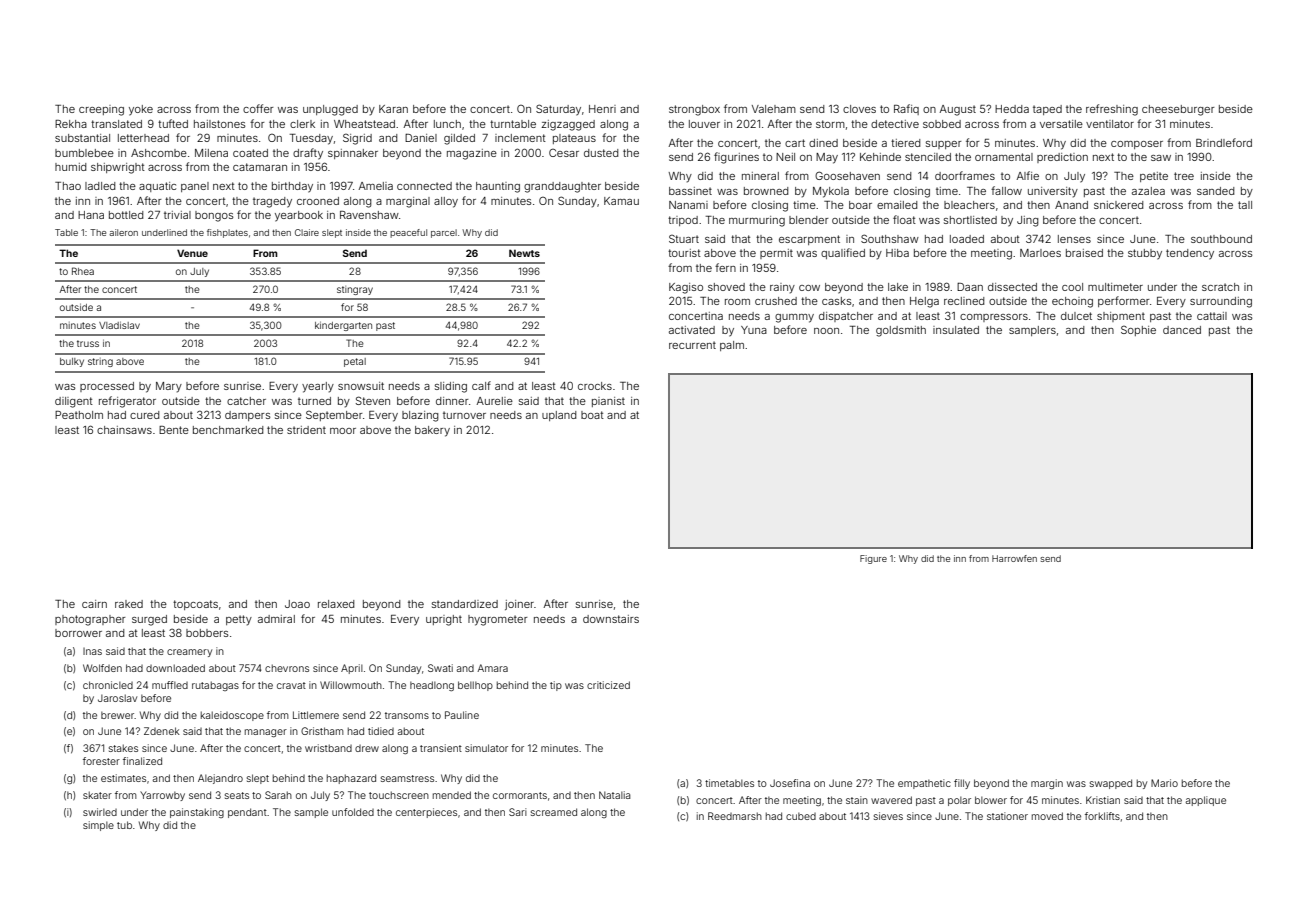 The width and height of the page is (1308, 924). I want to click on Figure, so click(873, 559).
